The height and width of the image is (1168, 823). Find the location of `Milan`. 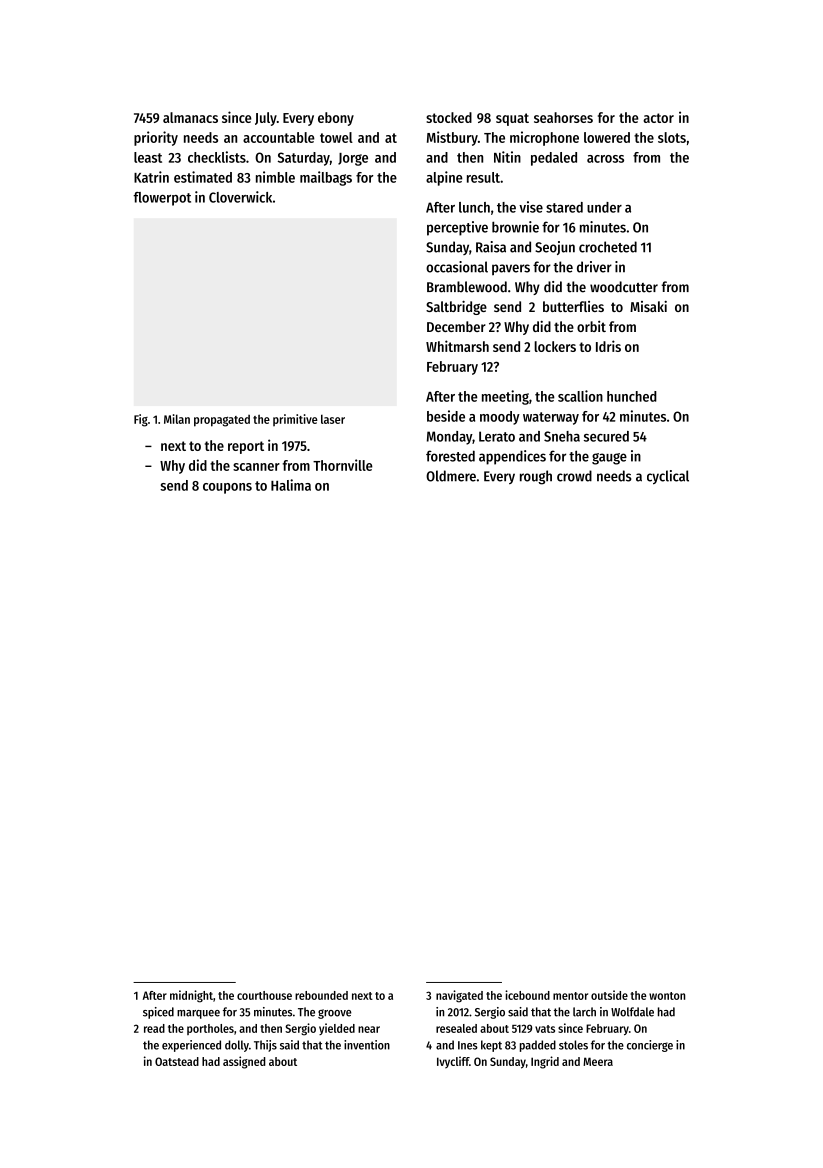

Milan is located at coordinates (177, 419).
